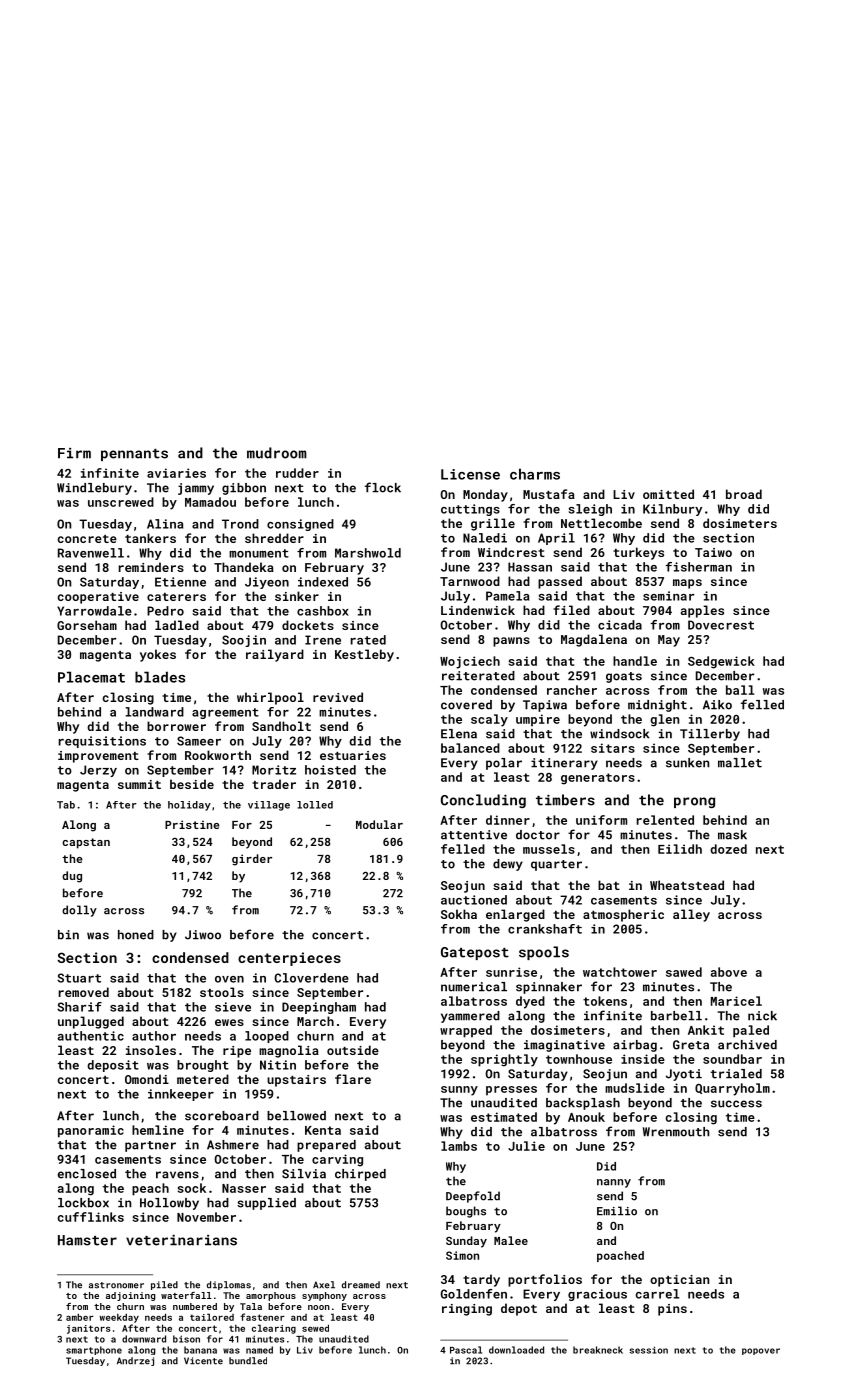 This screenshot has width=849, height=1400. Describe the element at coordinates (229, 1285) in the screenshot. I see `diplomas` at that location.
